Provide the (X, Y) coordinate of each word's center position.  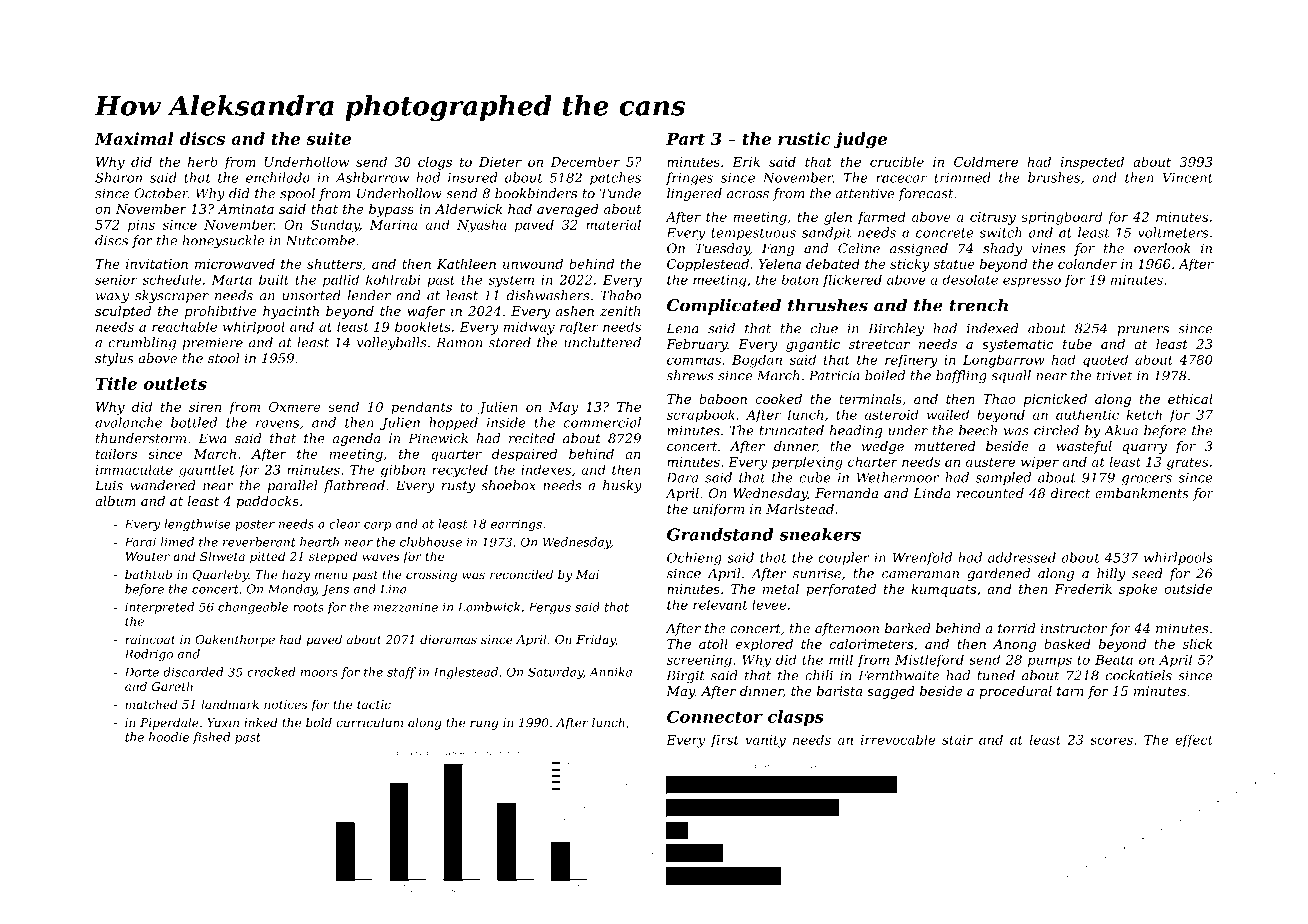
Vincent (1188, 178)
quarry (1145, 449)
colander (1087, 264)
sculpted (123, 312)
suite (328, 138)
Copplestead (708, 265)
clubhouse (431, 542)
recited (532, 438)
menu (331, 575)
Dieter (500, 162)
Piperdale (169, 724)
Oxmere (295, 407)
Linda (932, 493)
